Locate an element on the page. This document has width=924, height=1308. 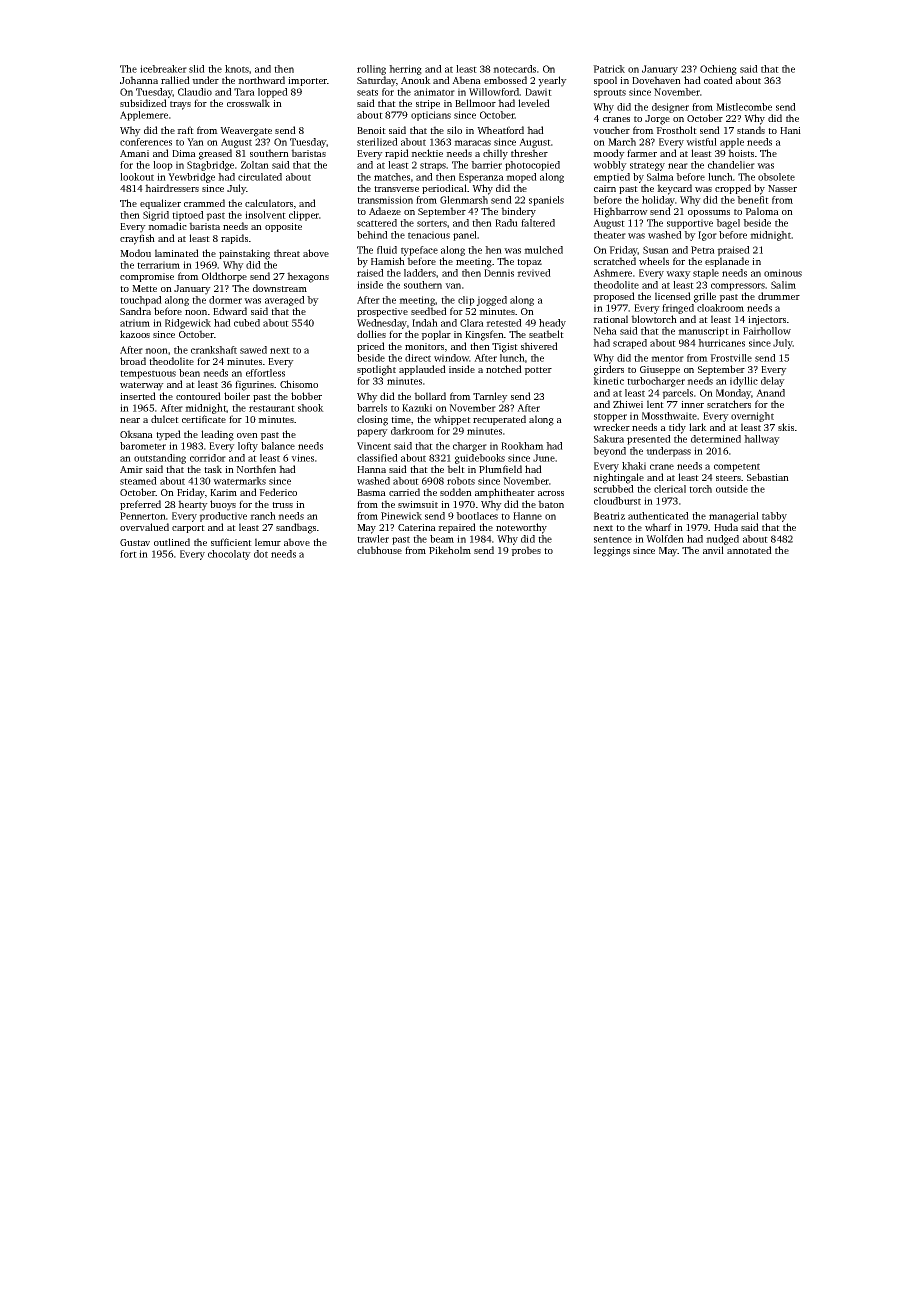
corridor is located at coordinates (208, 458).
